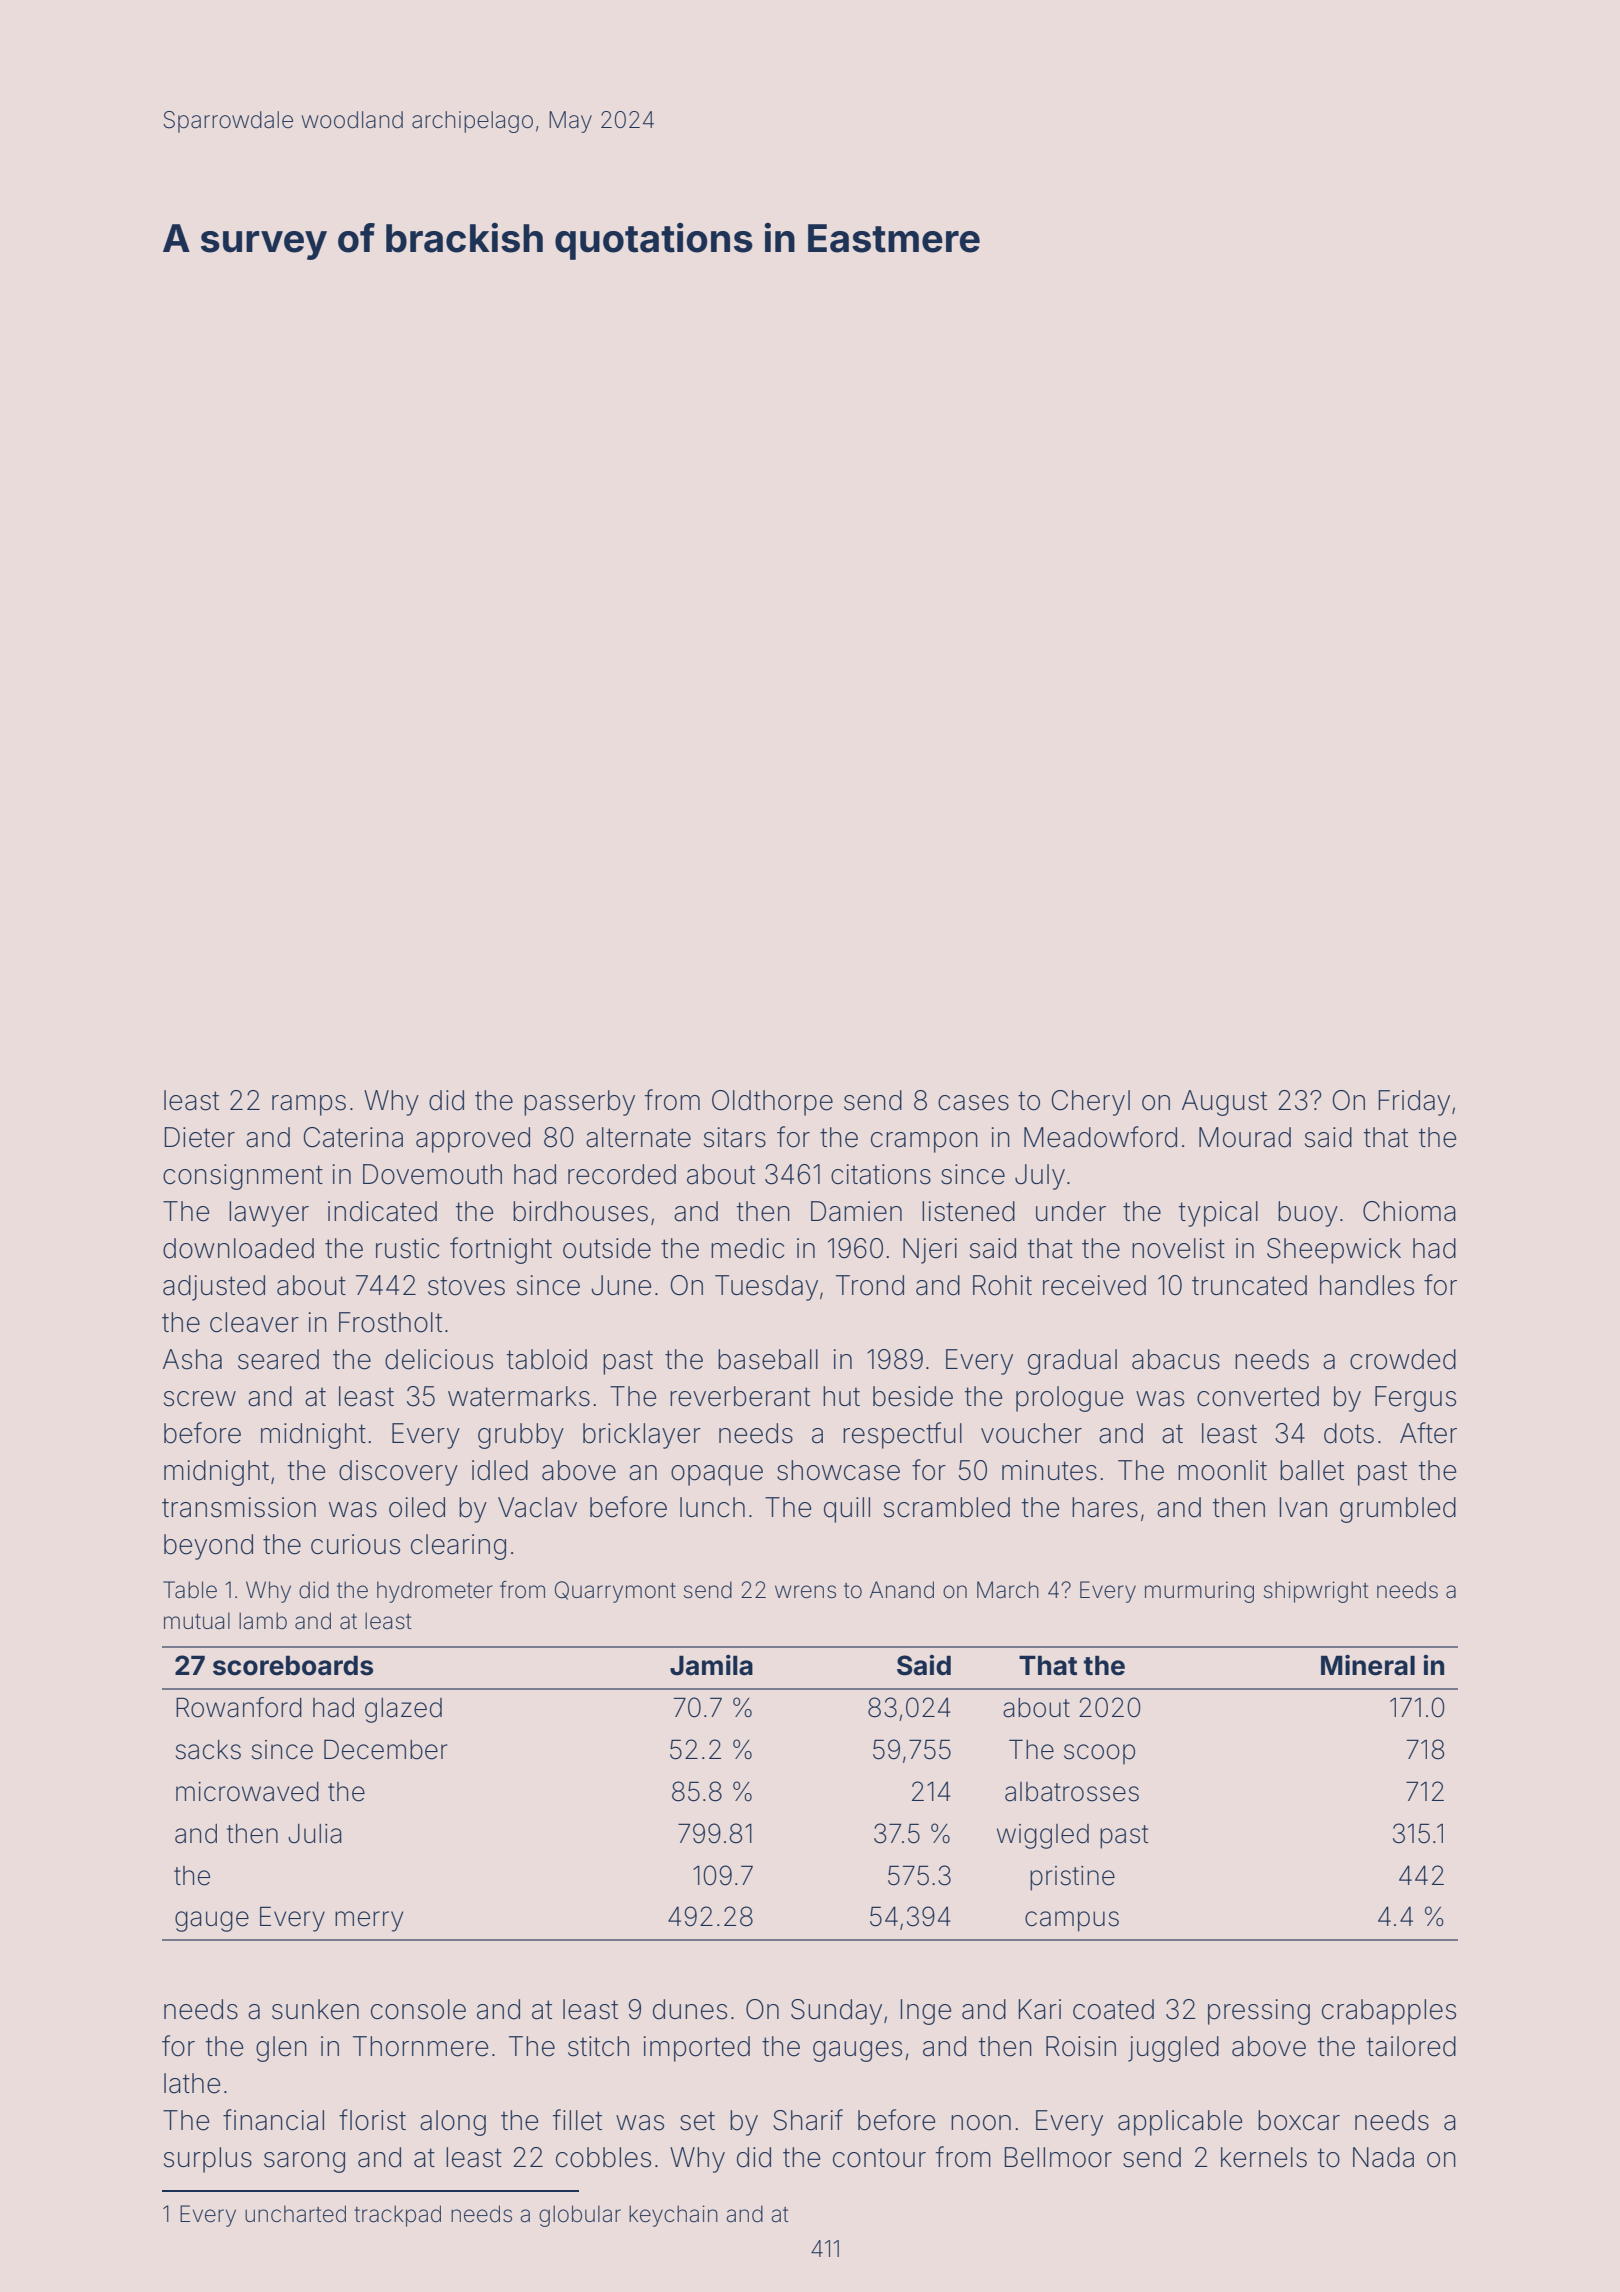 This image has height=2292, width=1620. What do you see at coordinates (579, 1103) in the image?
I see `passerby` at bounding box center [579, 1103].
